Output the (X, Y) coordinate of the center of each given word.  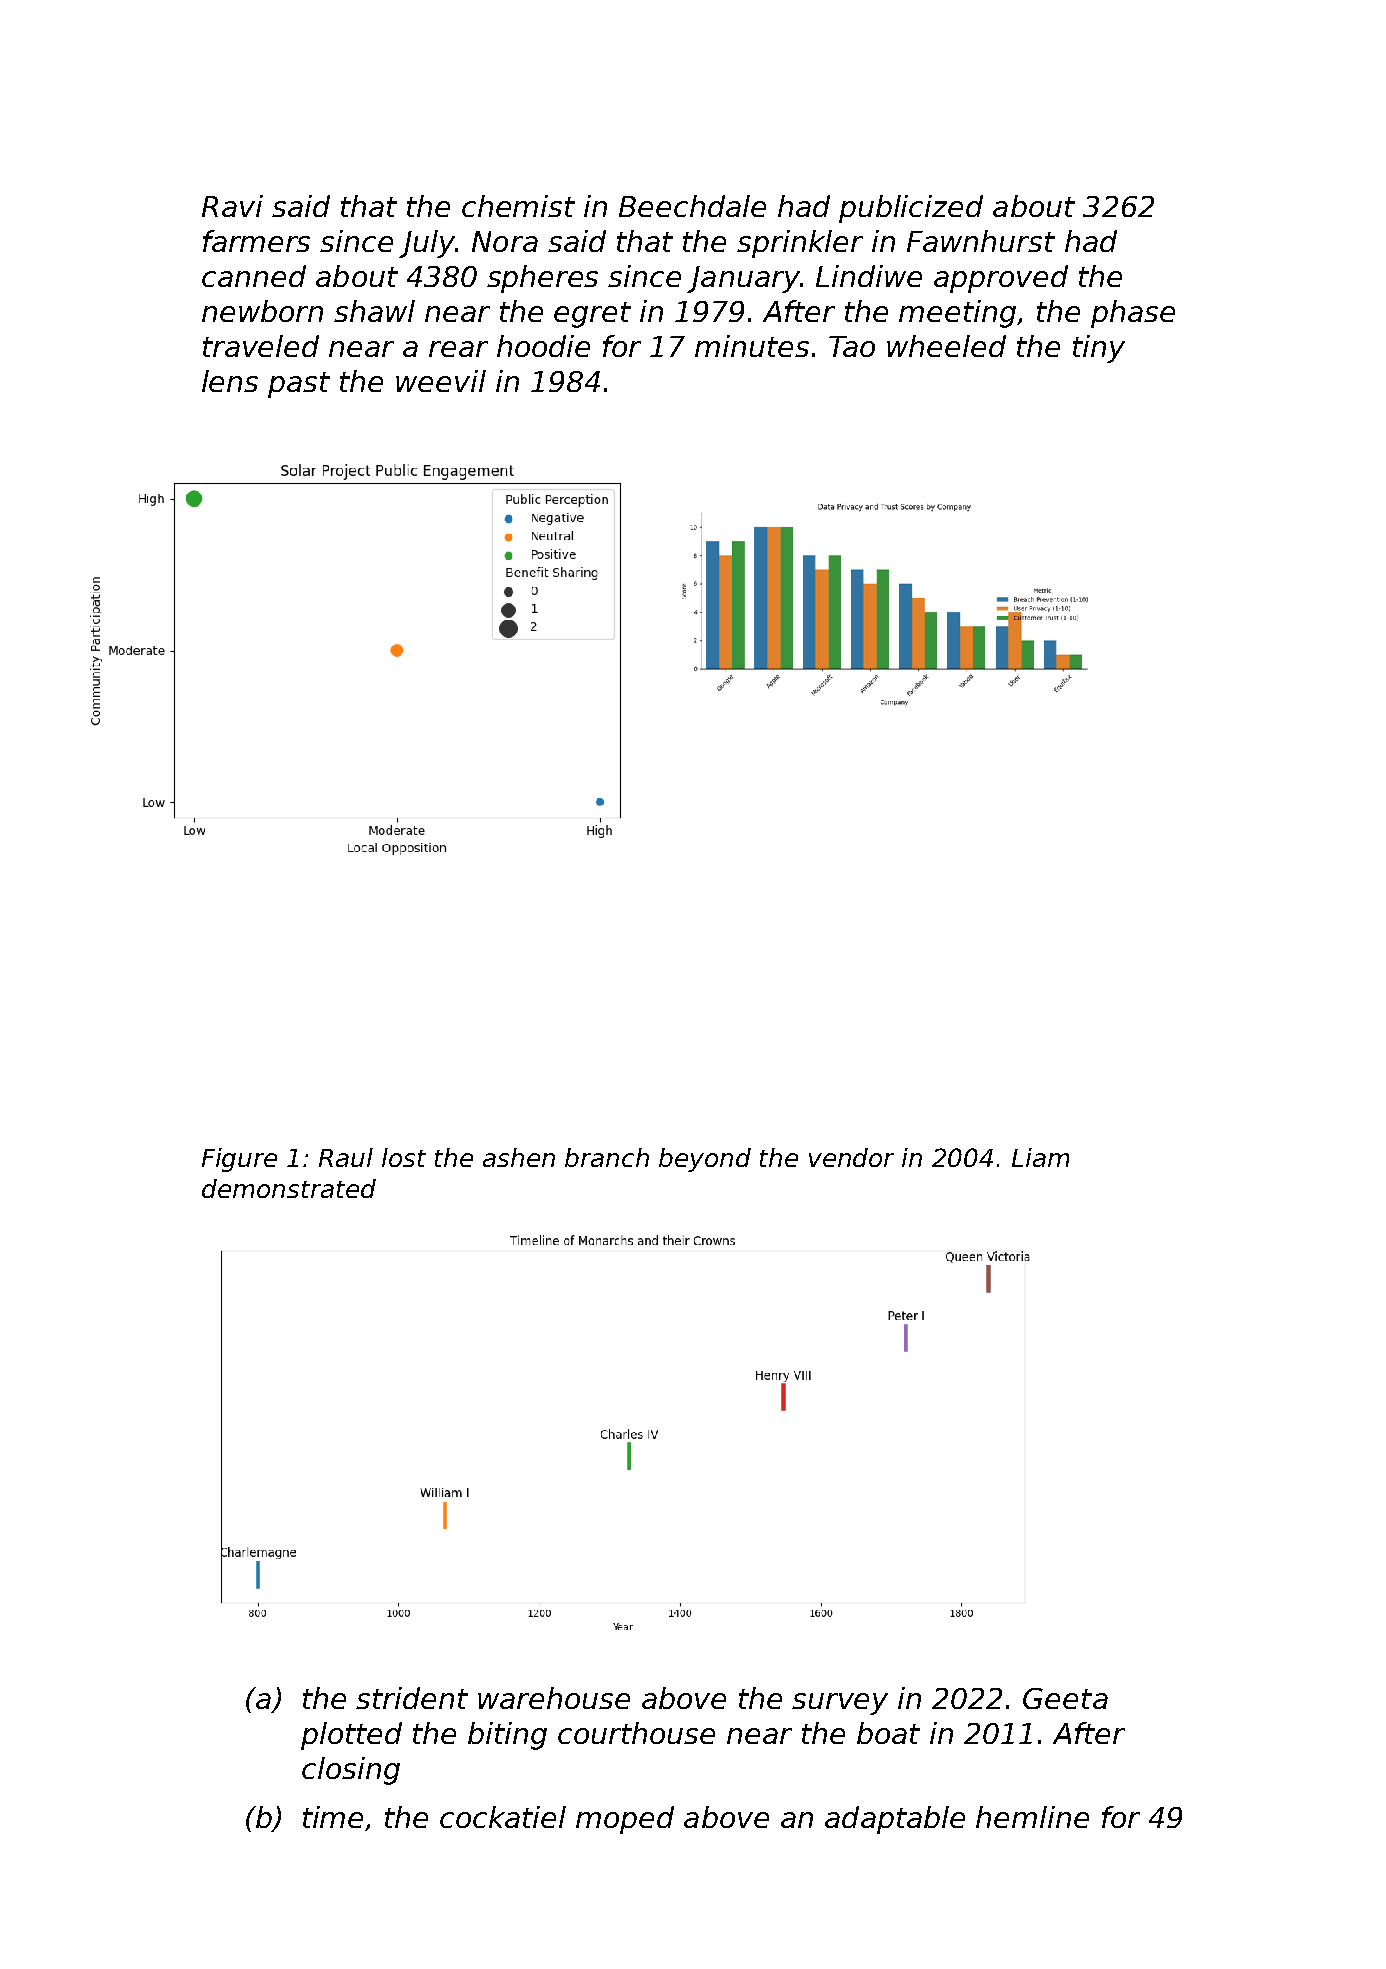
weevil (441, 381)
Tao (852, 346)
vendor (851, 1157)
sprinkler (800, 244)
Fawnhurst (981, 241)
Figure (239, 1160)
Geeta (1065, 1698)
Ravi (232, 206)
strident (412, 1698)
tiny (1099, 349)
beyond (705, 1160)
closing (351, 1771)
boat (888, 1733)
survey (840, 1704)
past (299, 385)
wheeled (946, 346)
